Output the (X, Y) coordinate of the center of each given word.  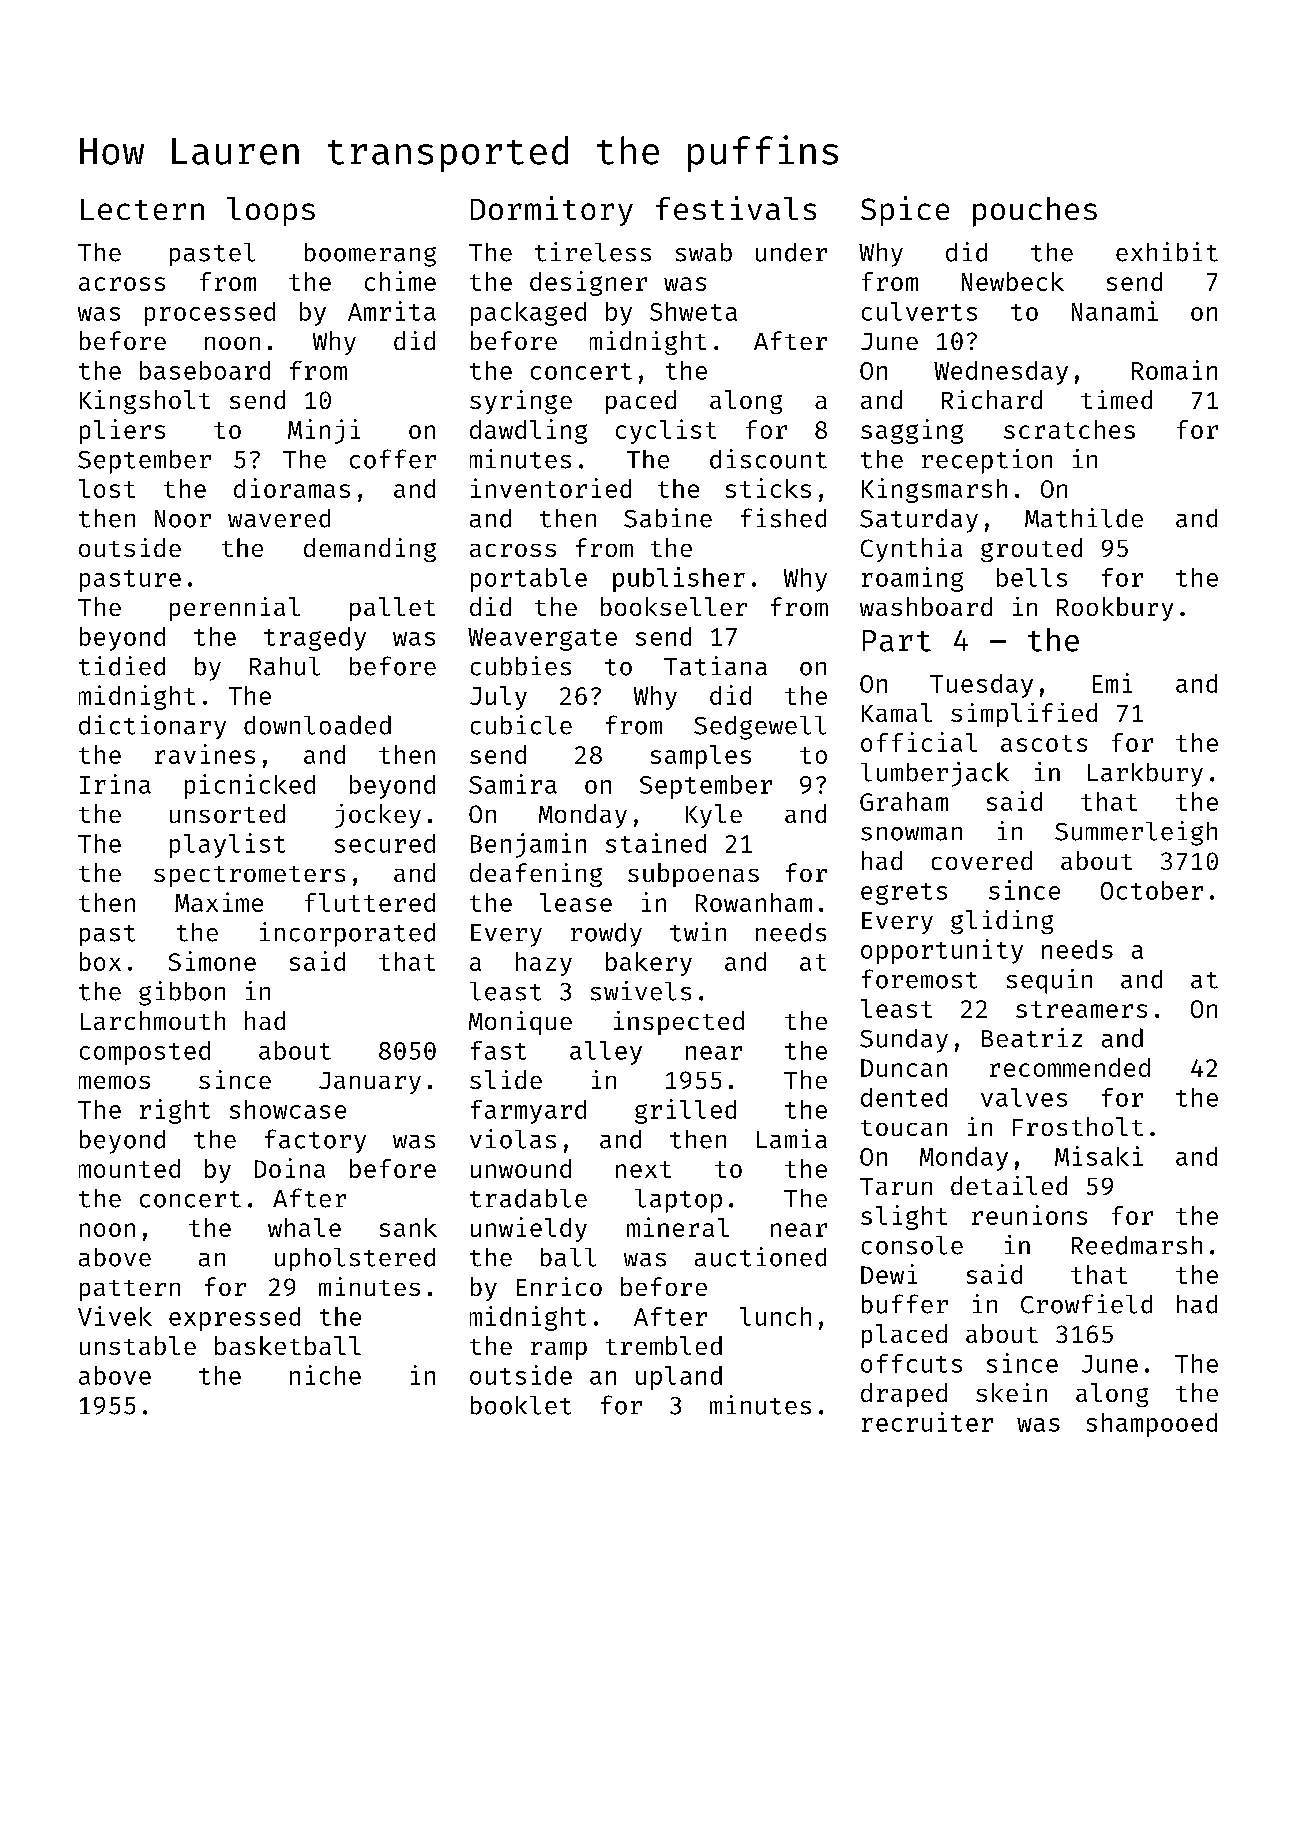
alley (606, 1053)
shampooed (1152, 1425)
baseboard (205, 370)
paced (641, 402)
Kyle (714, 816)
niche (325, 1375)
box (100, 961)
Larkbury (1145, 775)
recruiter (927, 1422)
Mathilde (1084, 518)
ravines (205, 754)
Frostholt (1078, 1126)
